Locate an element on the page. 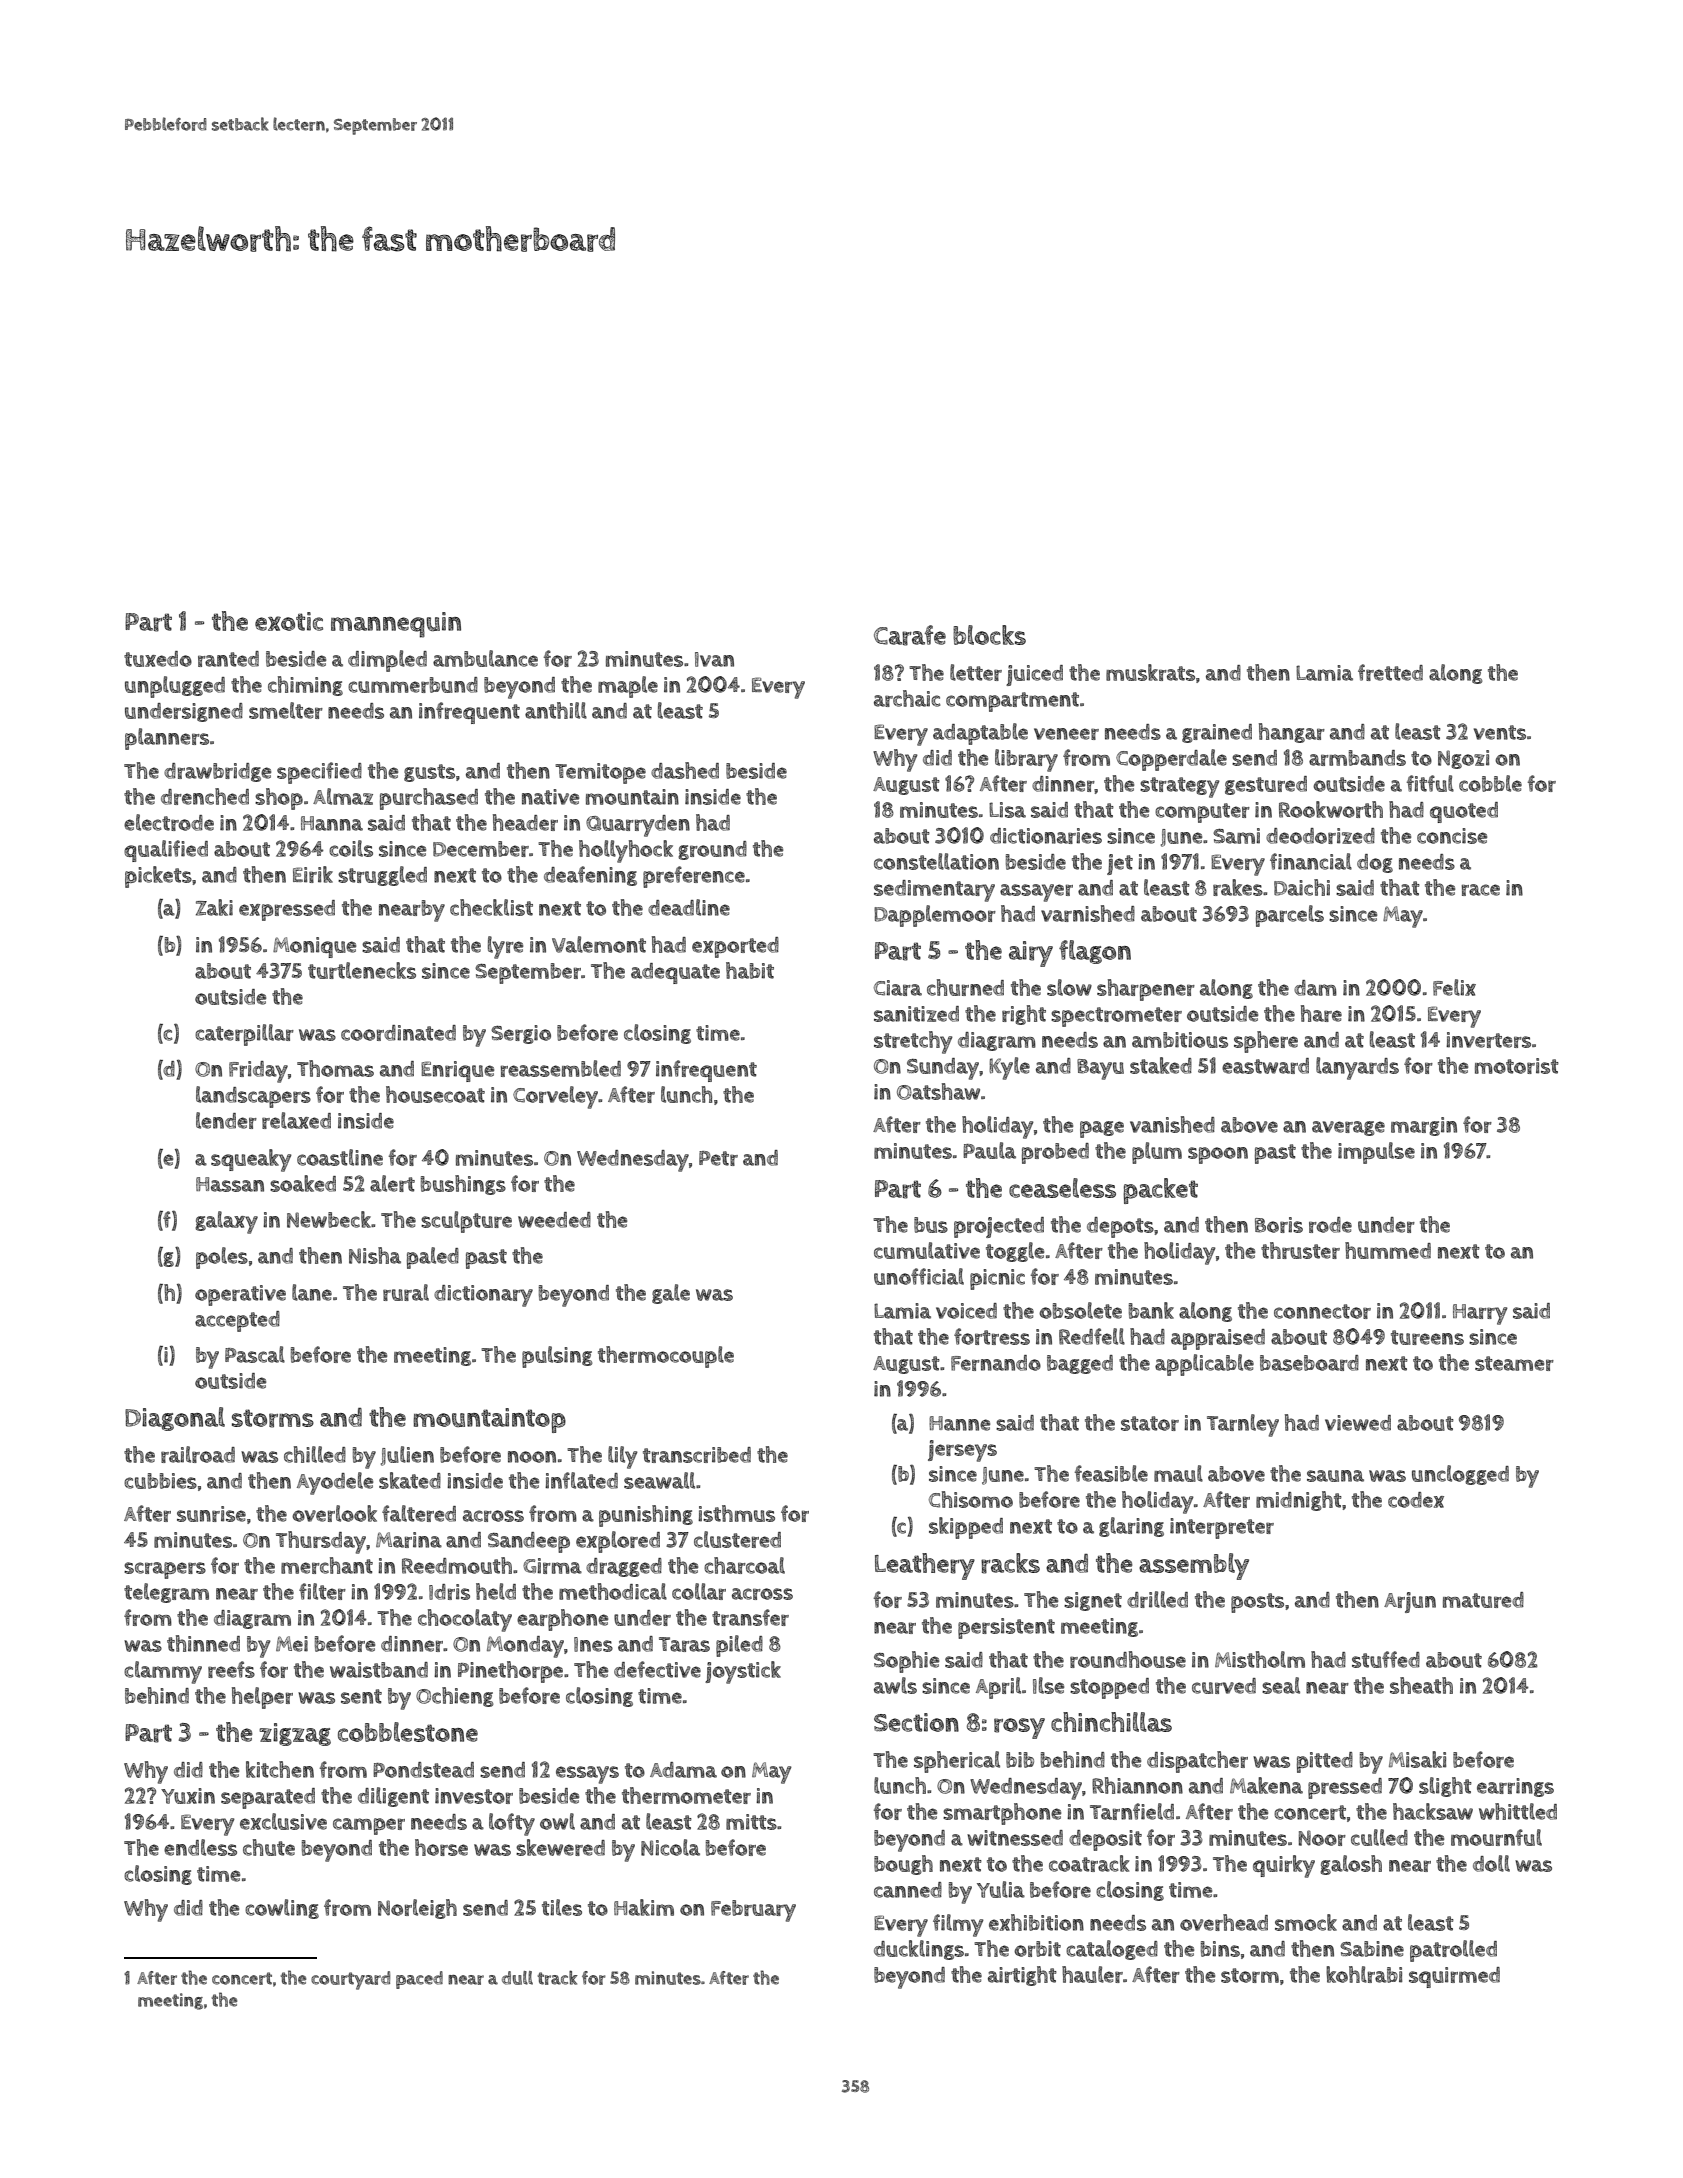  vents is located at coordinates (1500, 732).
